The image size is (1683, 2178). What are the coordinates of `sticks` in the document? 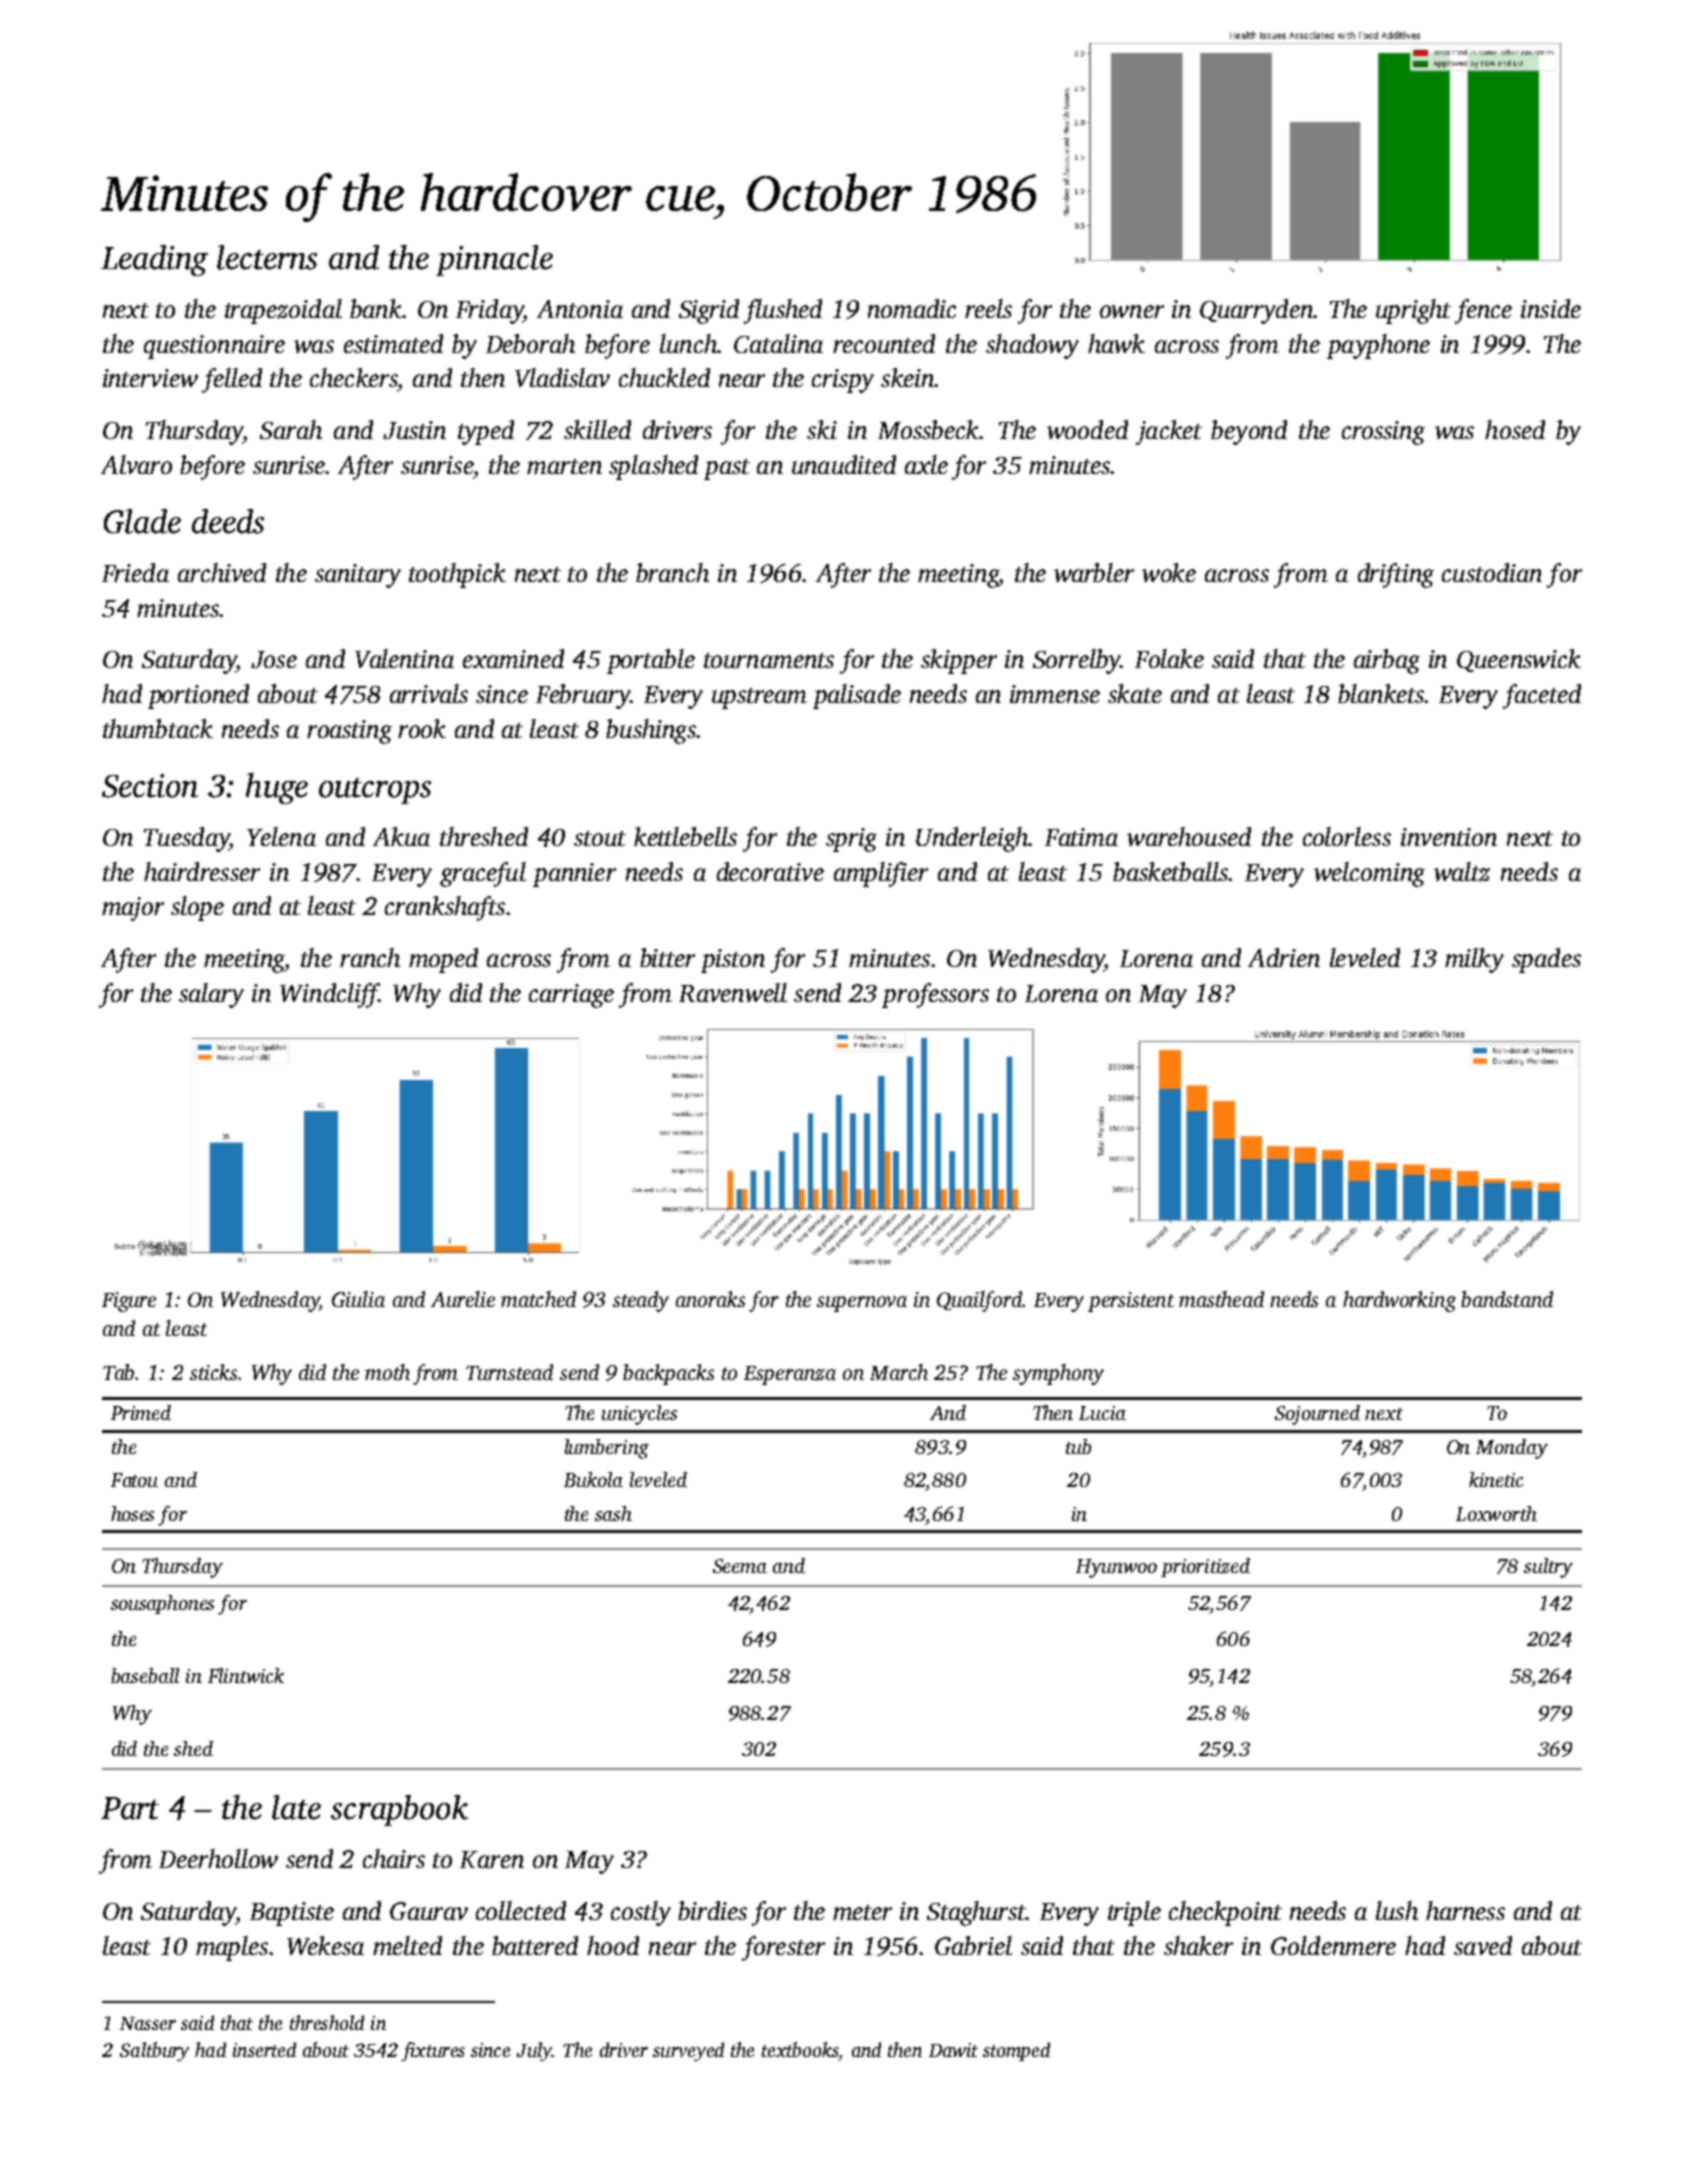 It's located at (213, 1372).
